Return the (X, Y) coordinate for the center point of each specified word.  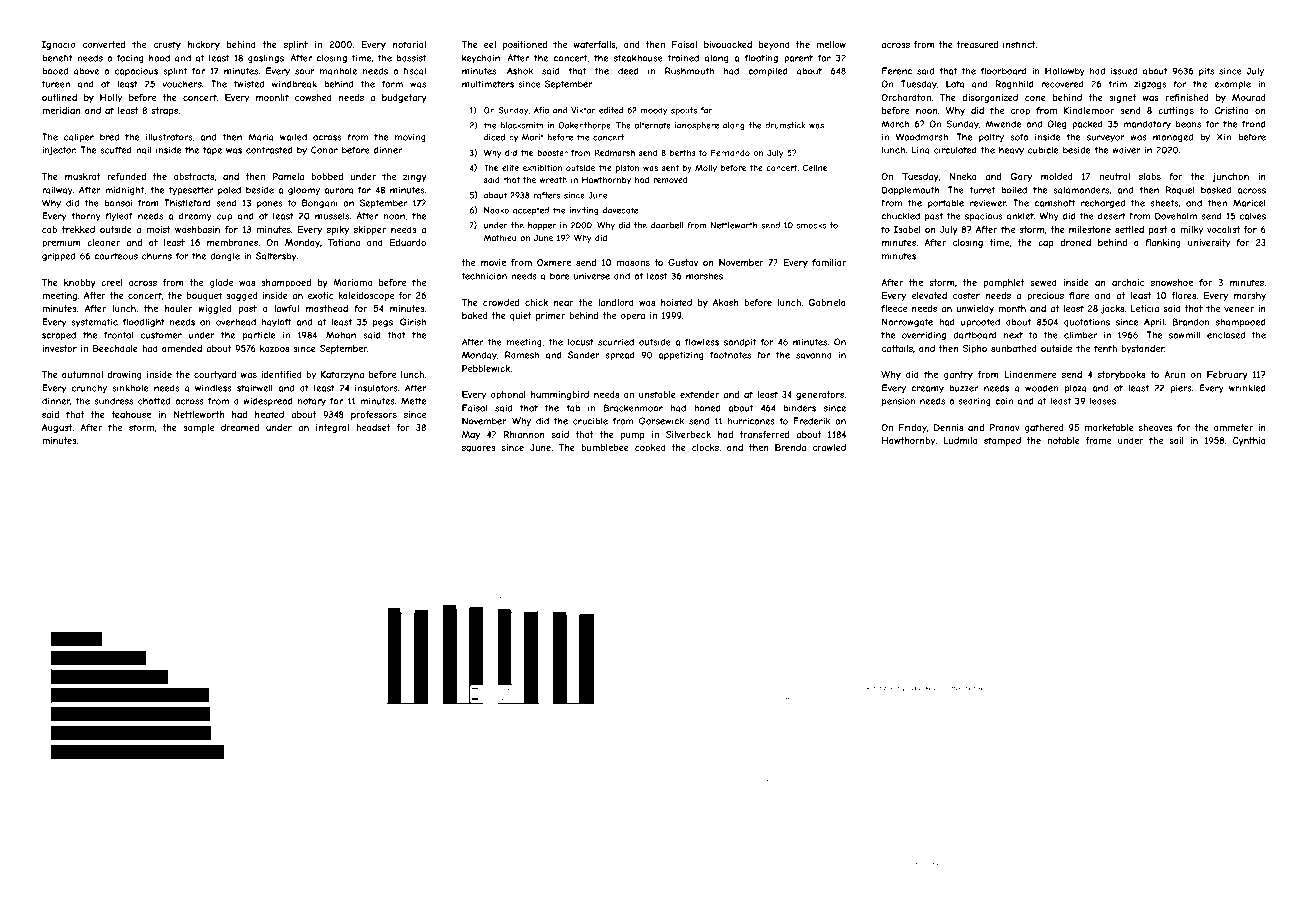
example (1232, 84)
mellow (831, 44)
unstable (657, 394)
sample (198, 428)
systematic (94, 322)
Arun (1174, 374)
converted (103, 44)
